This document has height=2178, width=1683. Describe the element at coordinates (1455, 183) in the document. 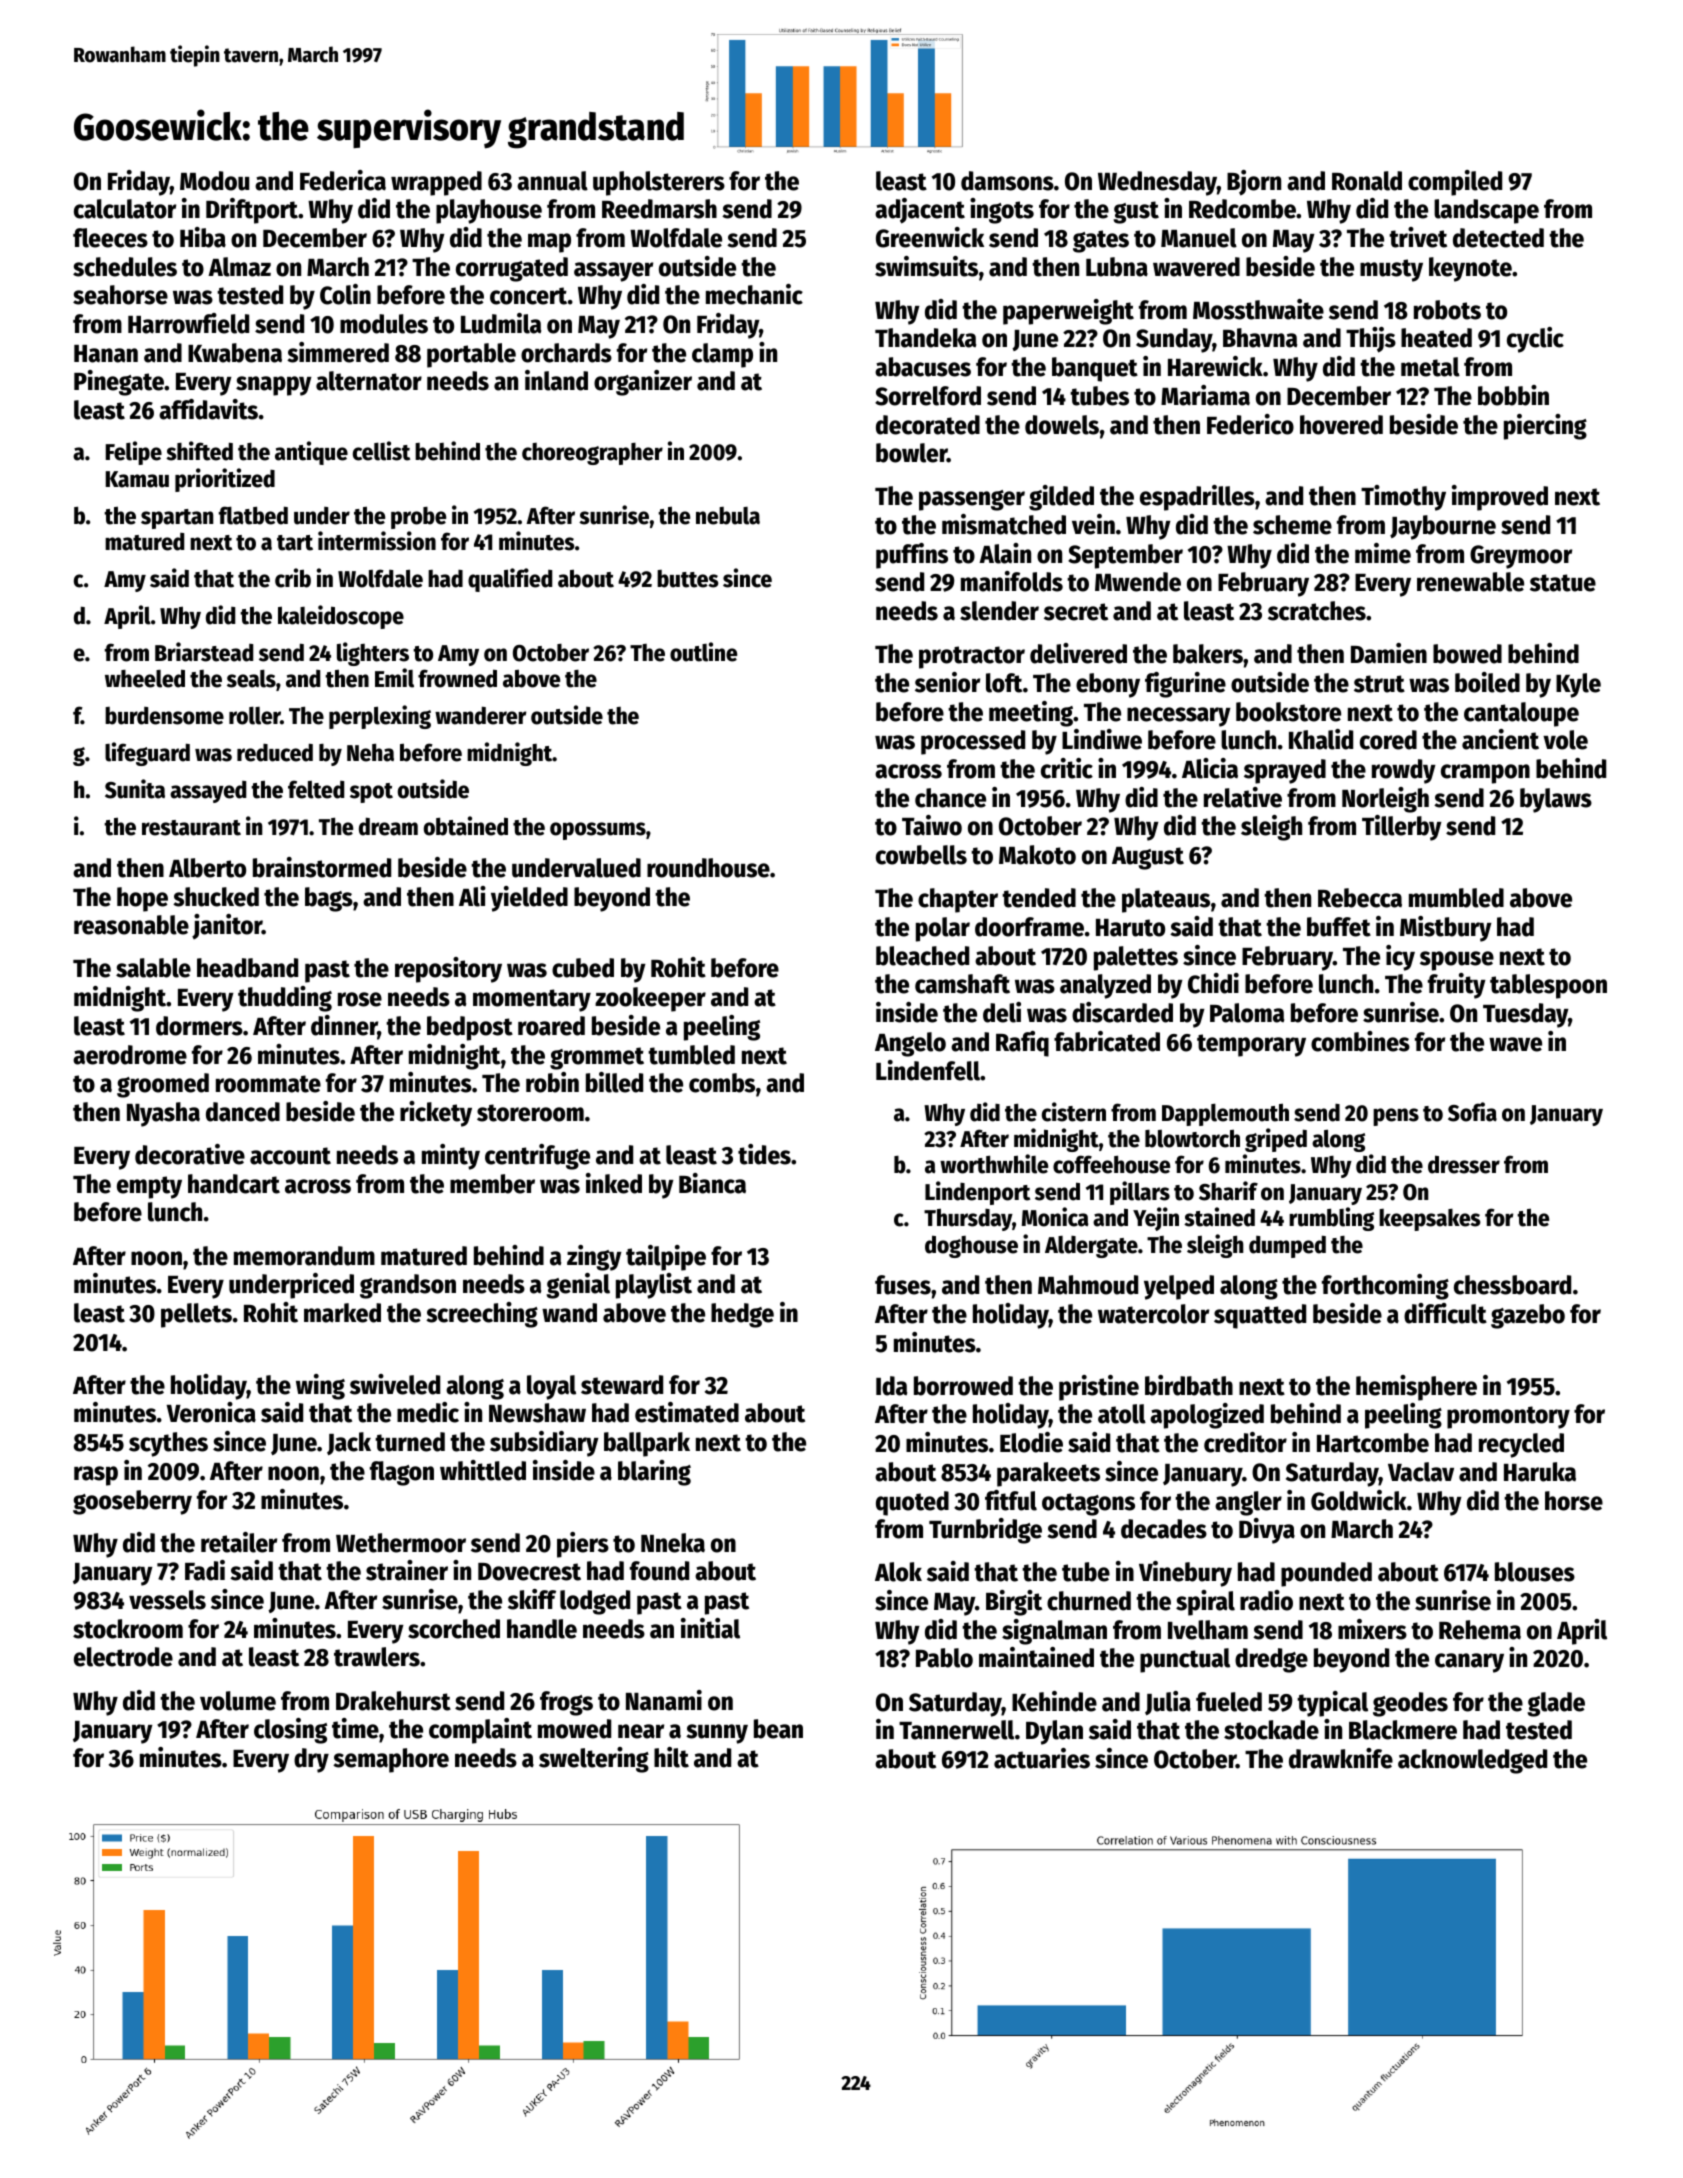

I see `compiled` at that location.
